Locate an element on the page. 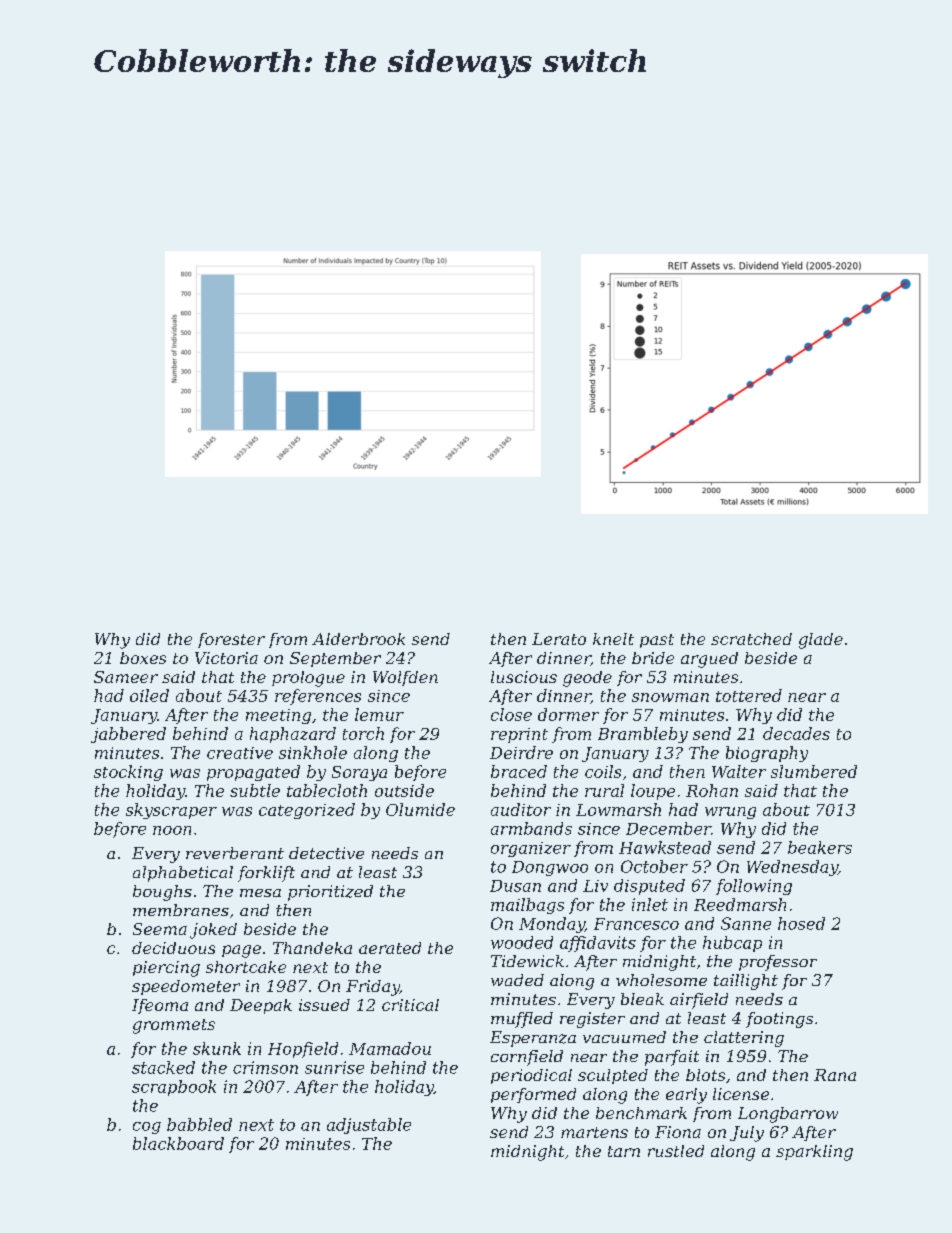  cog is located at coordinates (147, 1128).
